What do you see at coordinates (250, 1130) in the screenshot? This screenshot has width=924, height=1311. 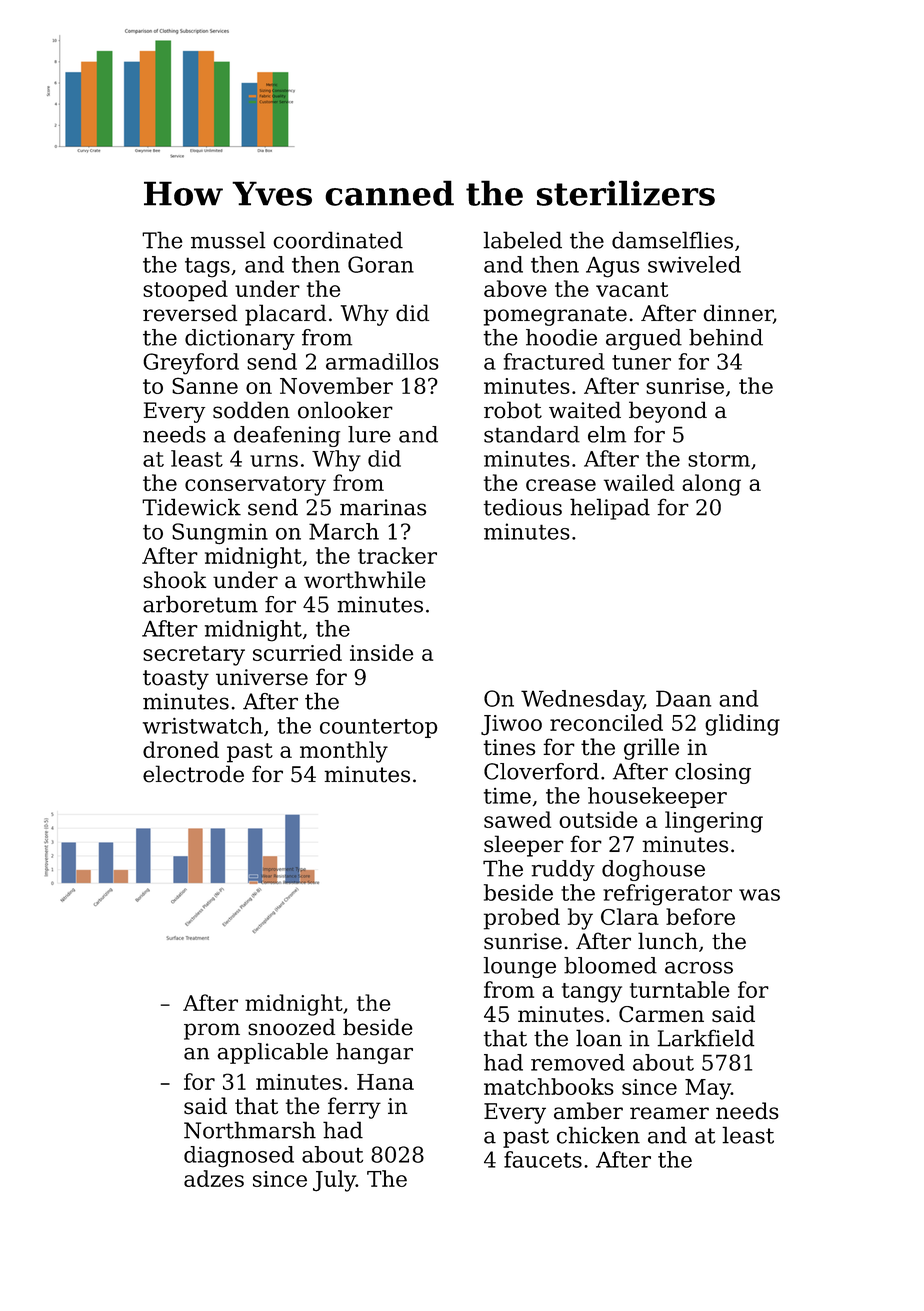 I see `Northmarsh` at bounding box center [250, 1130].
